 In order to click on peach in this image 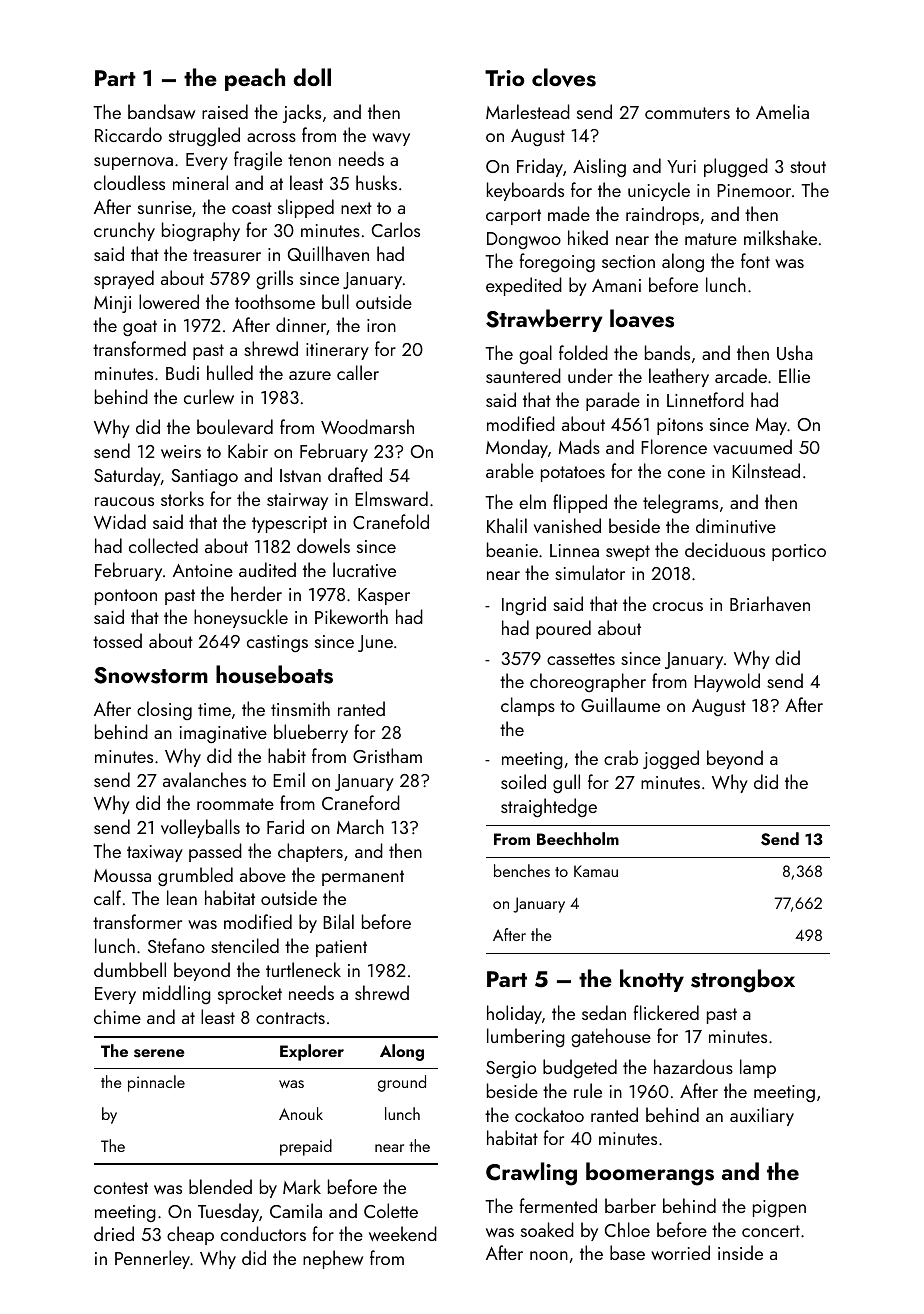, I will do `click(255, 79)`.
